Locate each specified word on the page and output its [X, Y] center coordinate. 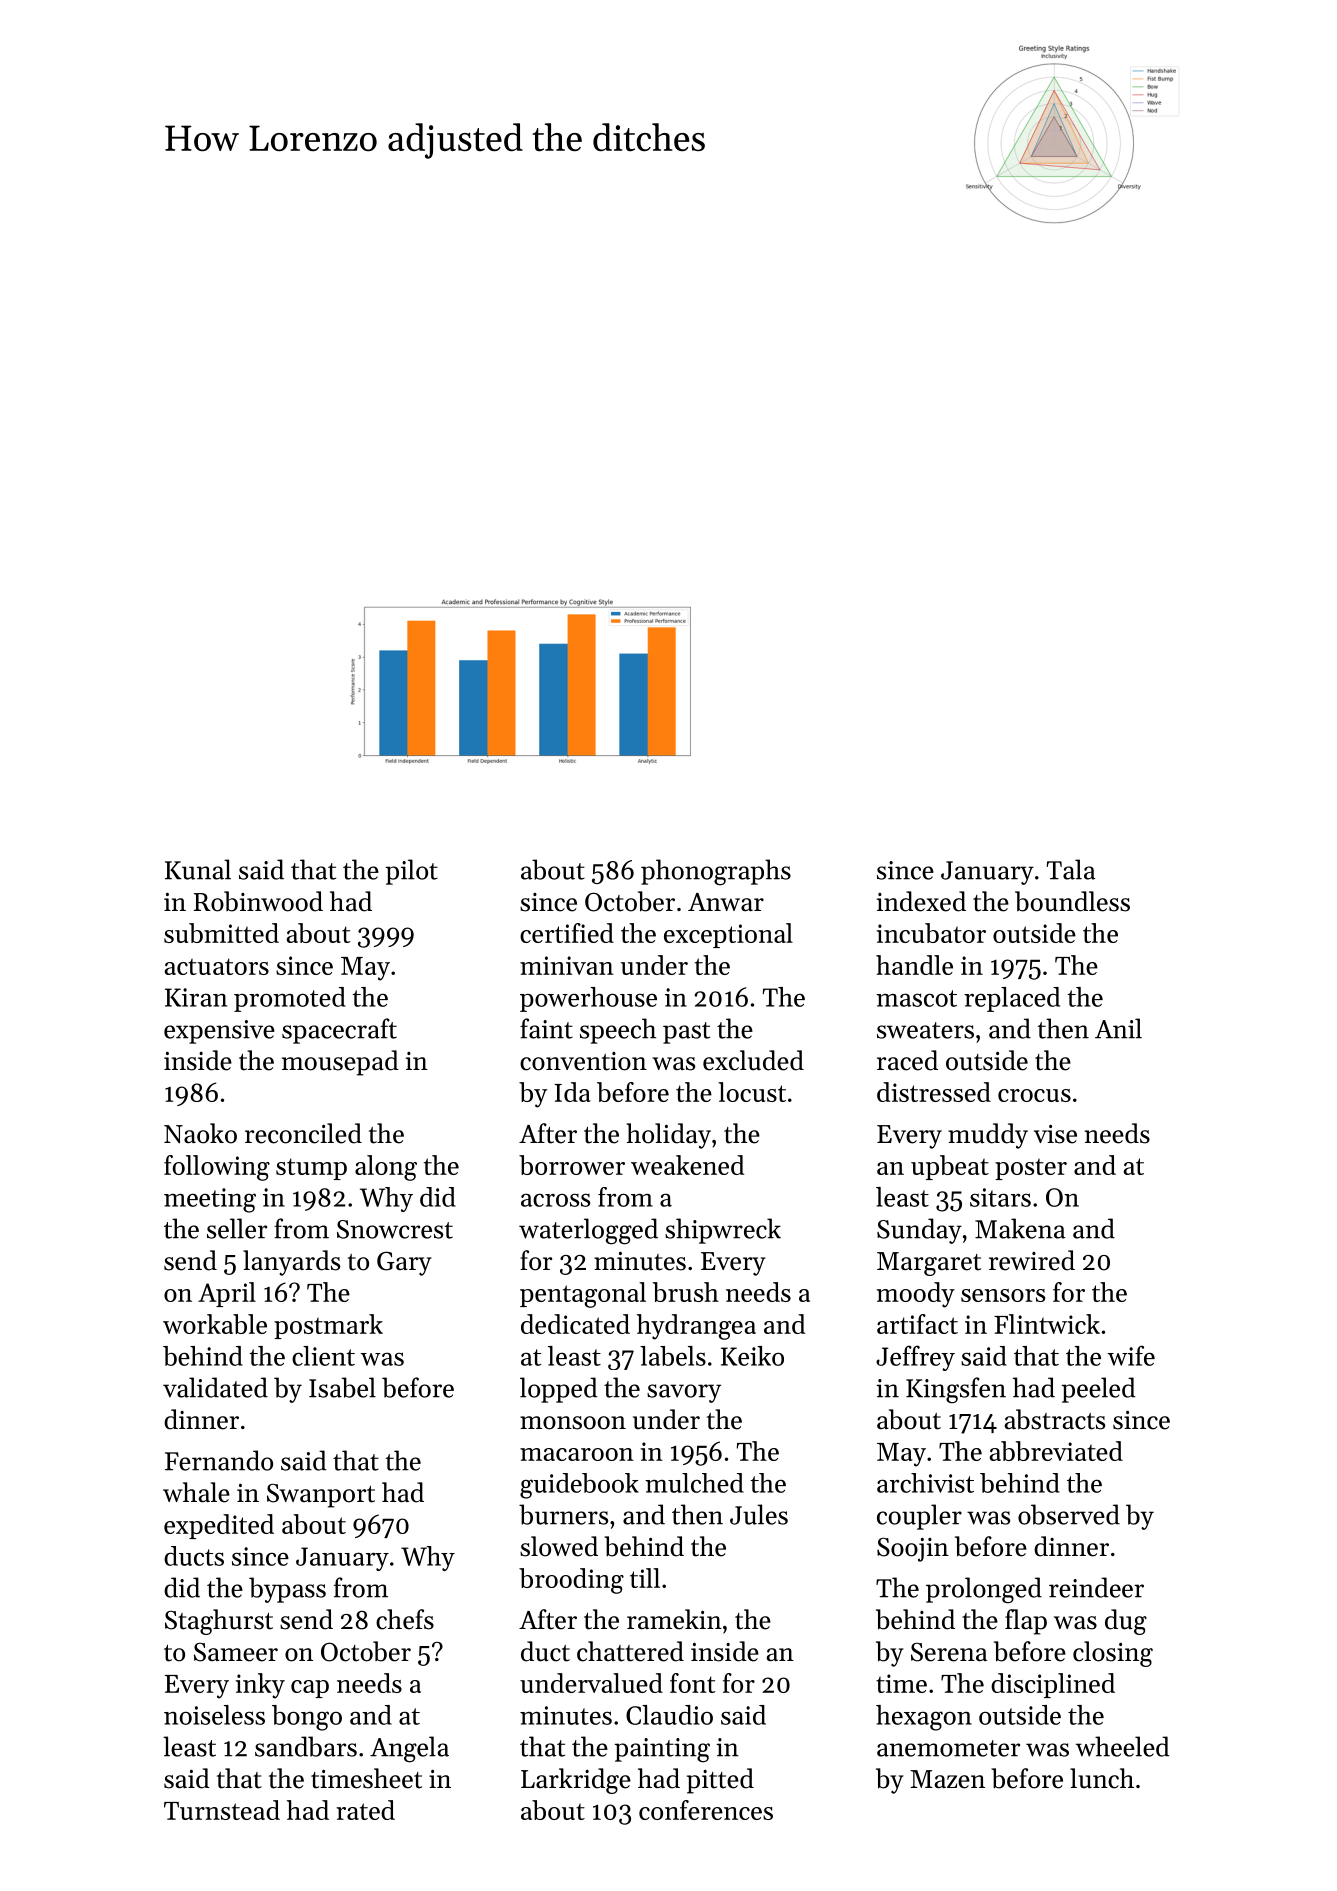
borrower [572, 1165]
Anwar [726, 902]
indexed [921, 901]
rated [365, 1810]
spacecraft [339, 1031]
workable [215, 1324]
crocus [1034, 1095]
